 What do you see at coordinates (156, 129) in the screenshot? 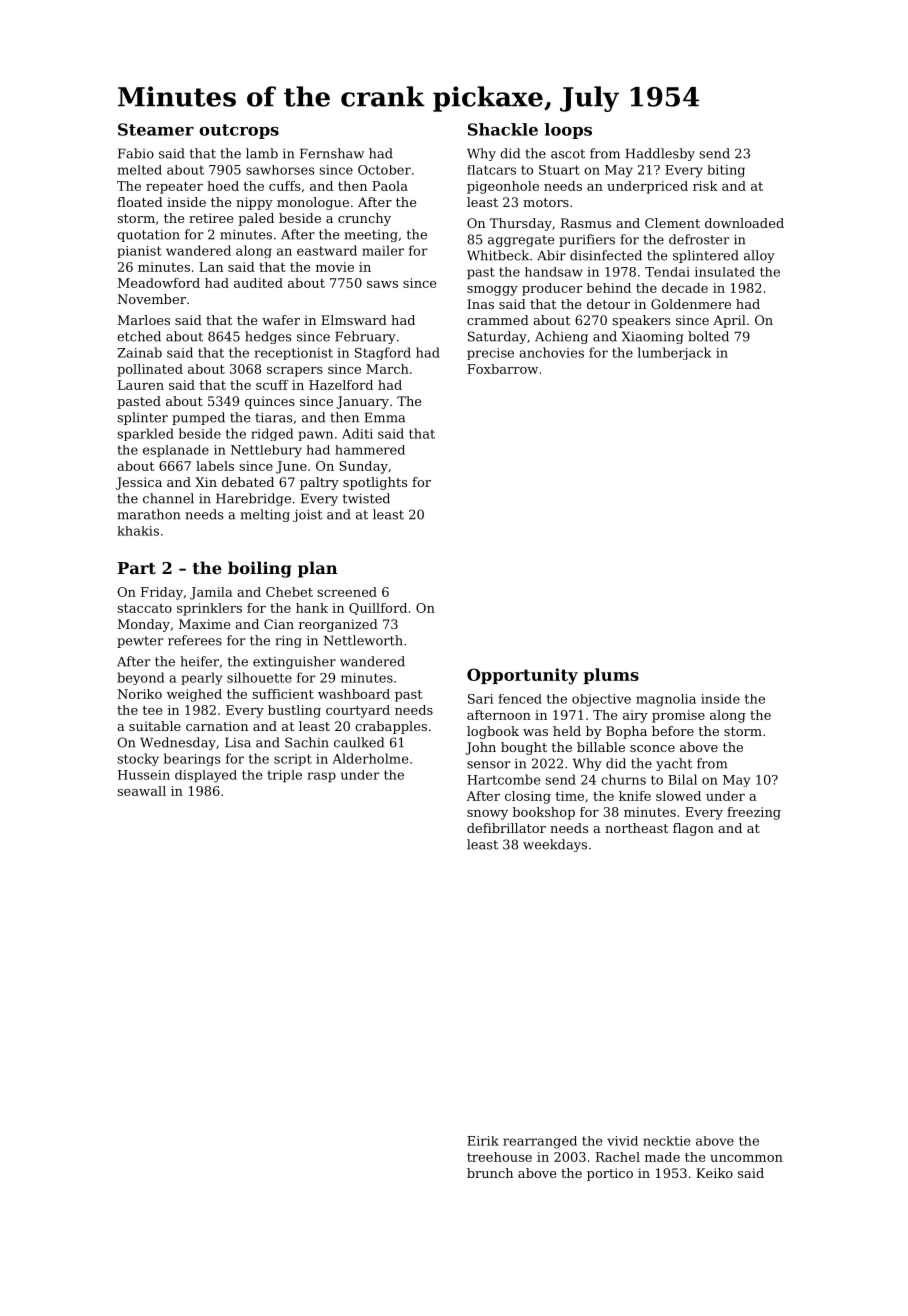
I see `Steamer` at bounding box center [156, 129].
